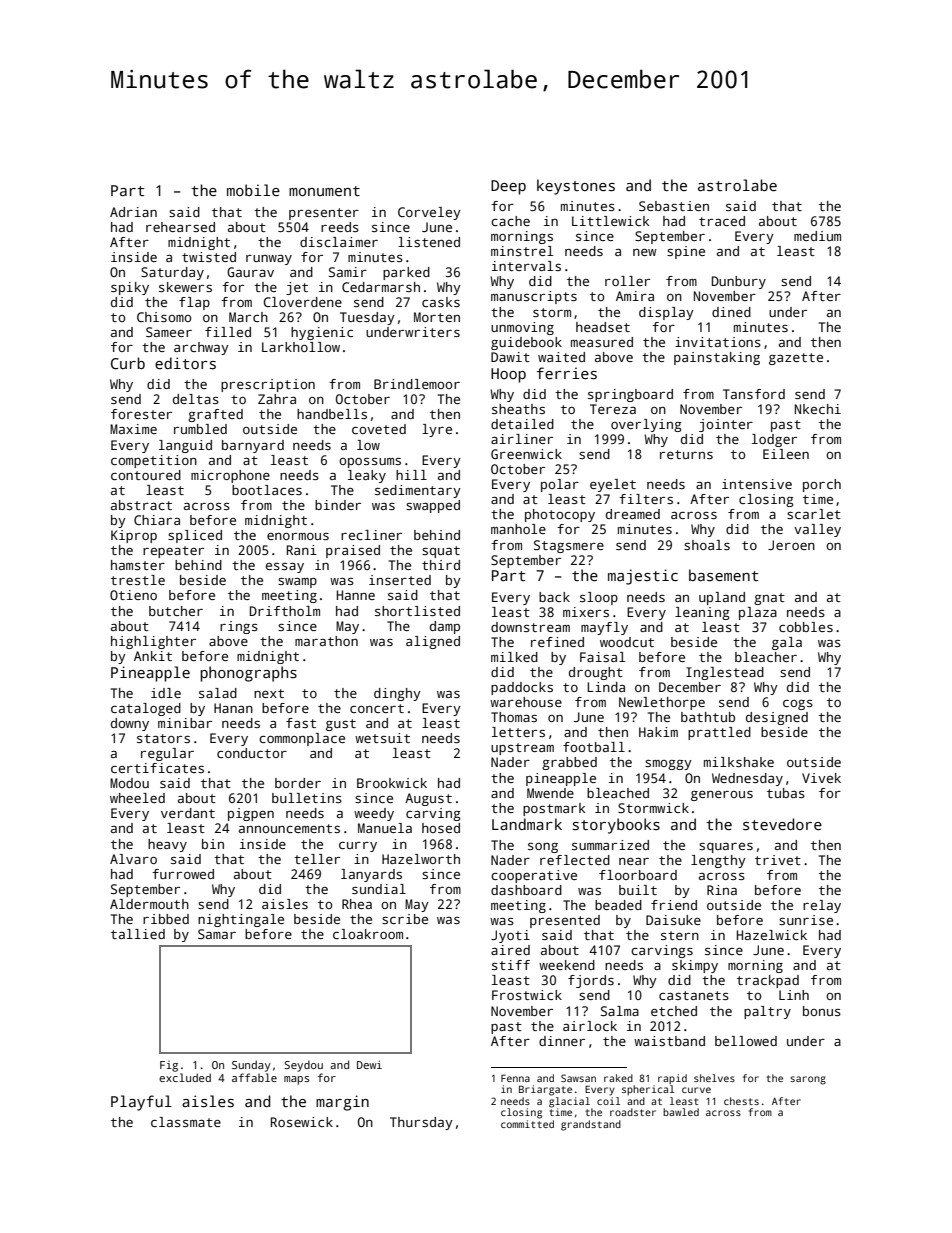  What do you see at coordinates (169, 1066) in the screenshot?
I see `Fig` at bounding box center [169, 1066].
